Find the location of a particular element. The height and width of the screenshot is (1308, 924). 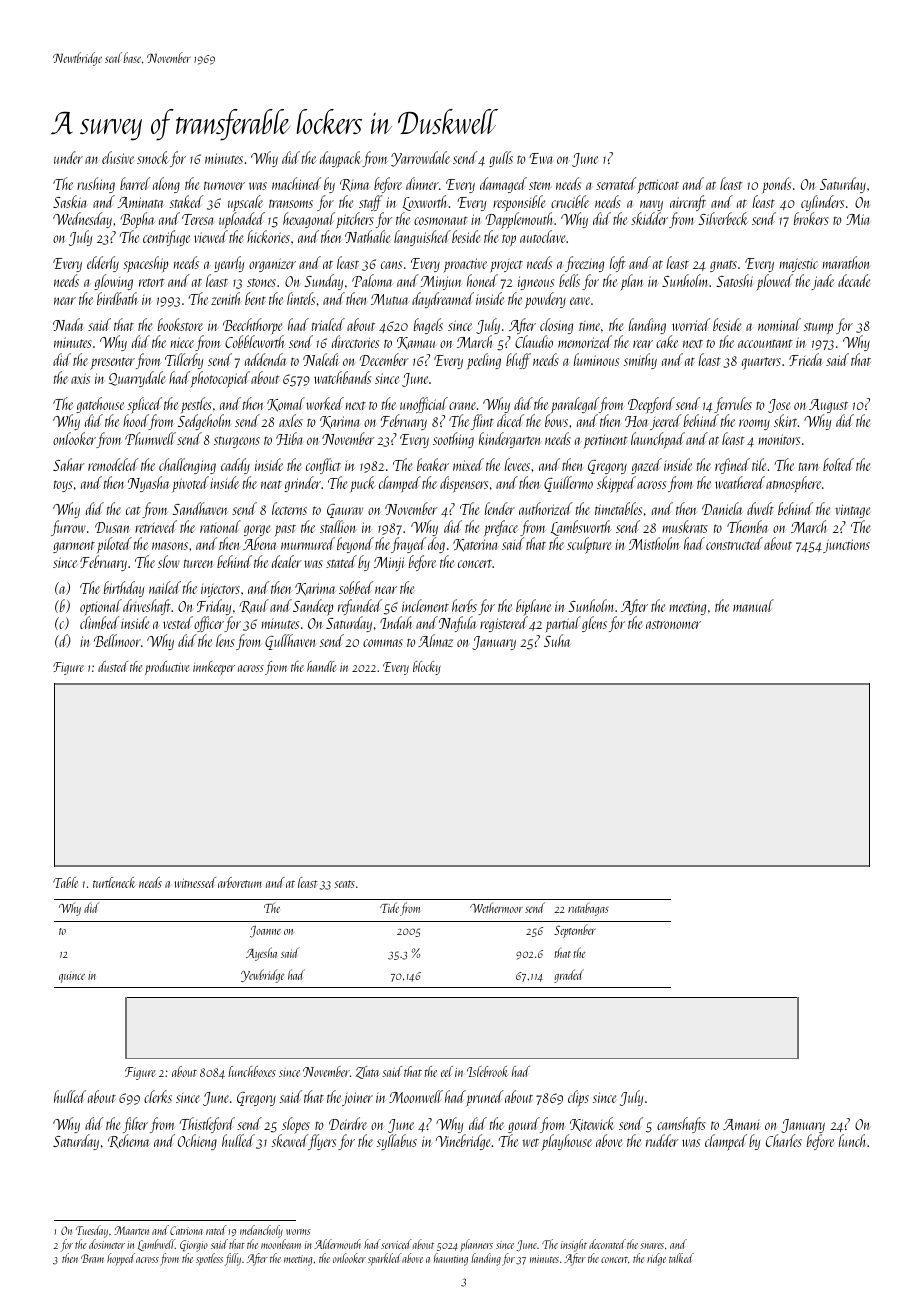

Charles is located at coordinates (784, 1140).
